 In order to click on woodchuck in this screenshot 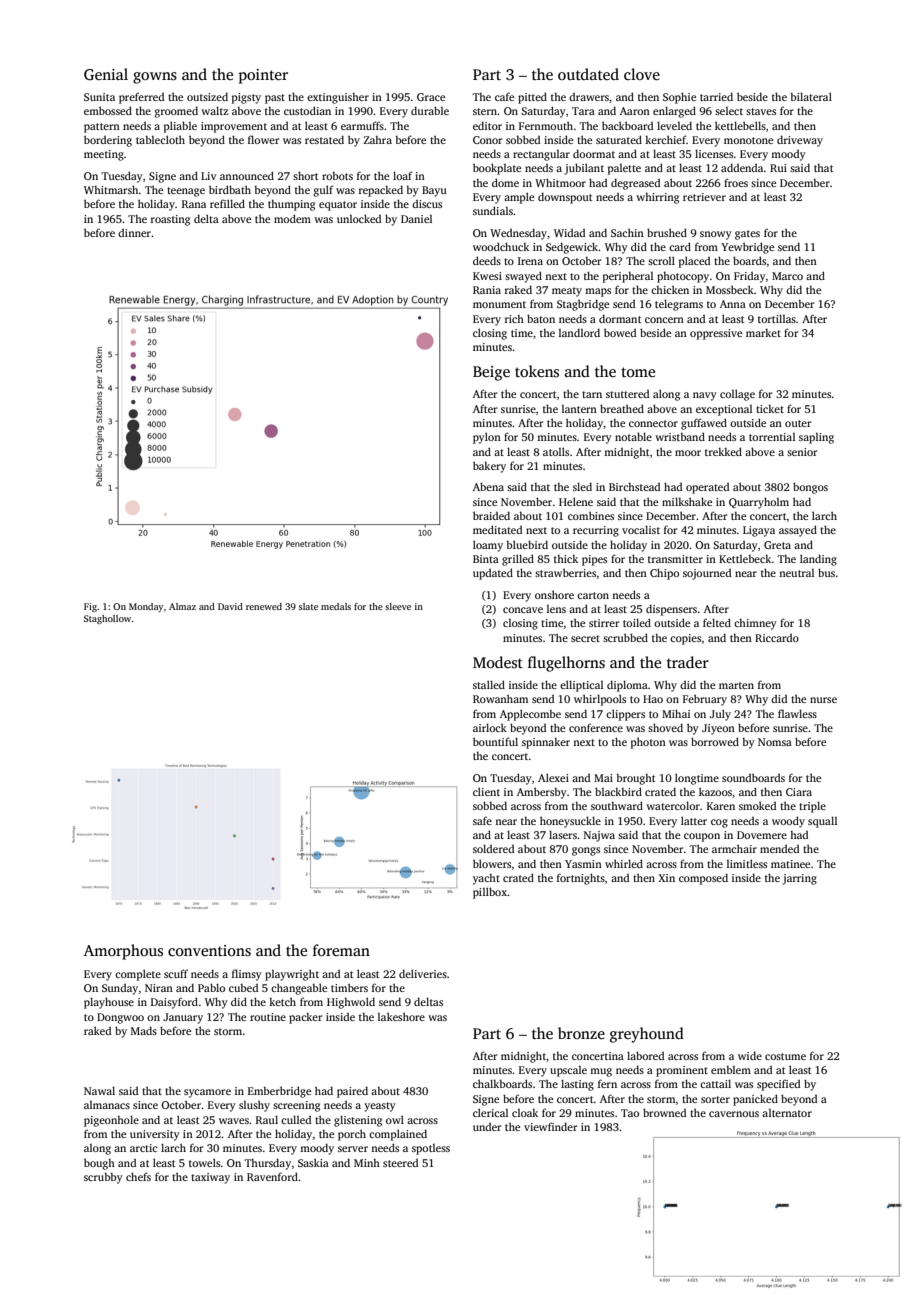, I will do `click(501, 246)`.
